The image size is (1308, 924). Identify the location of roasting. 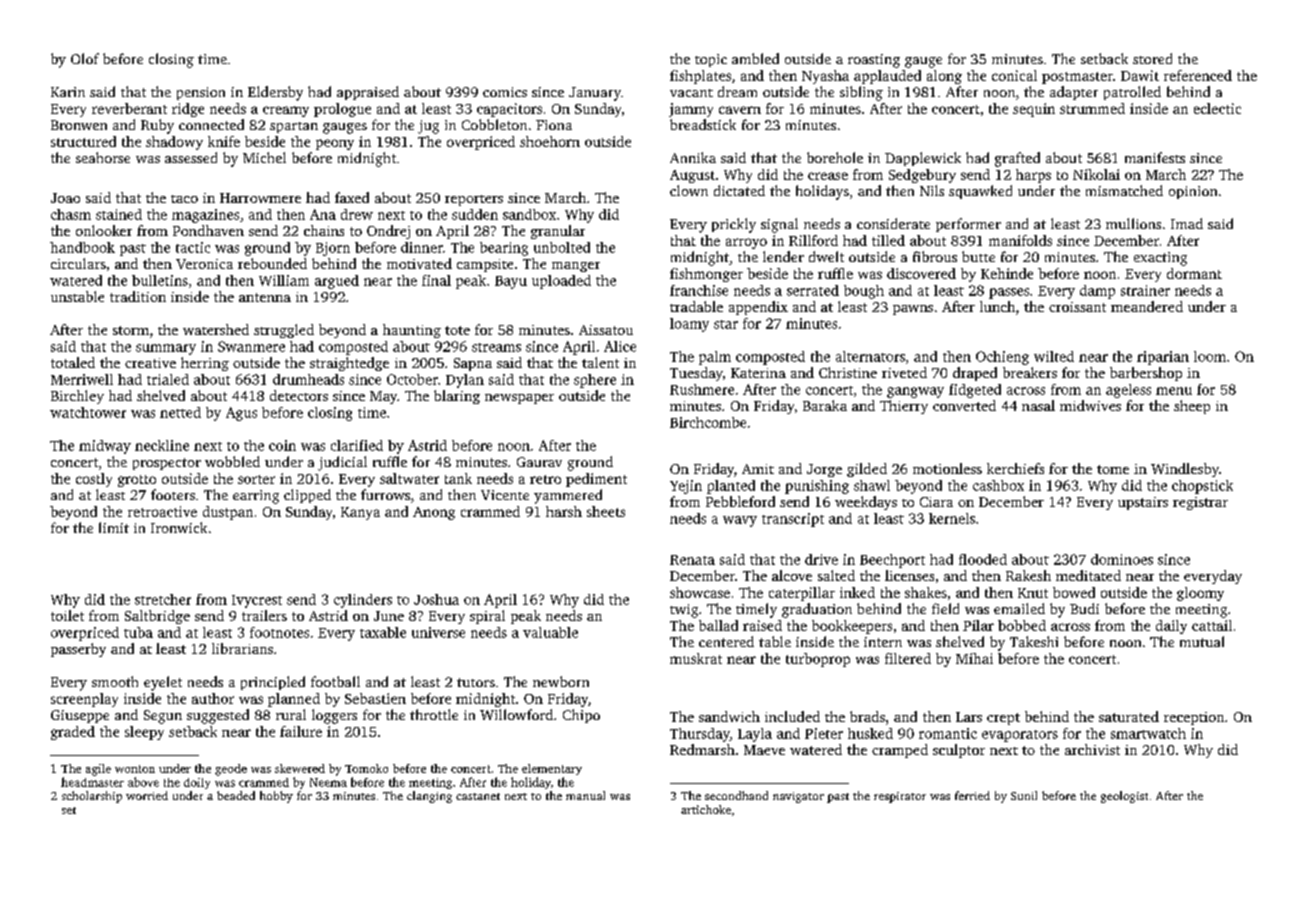
(874, 61).
